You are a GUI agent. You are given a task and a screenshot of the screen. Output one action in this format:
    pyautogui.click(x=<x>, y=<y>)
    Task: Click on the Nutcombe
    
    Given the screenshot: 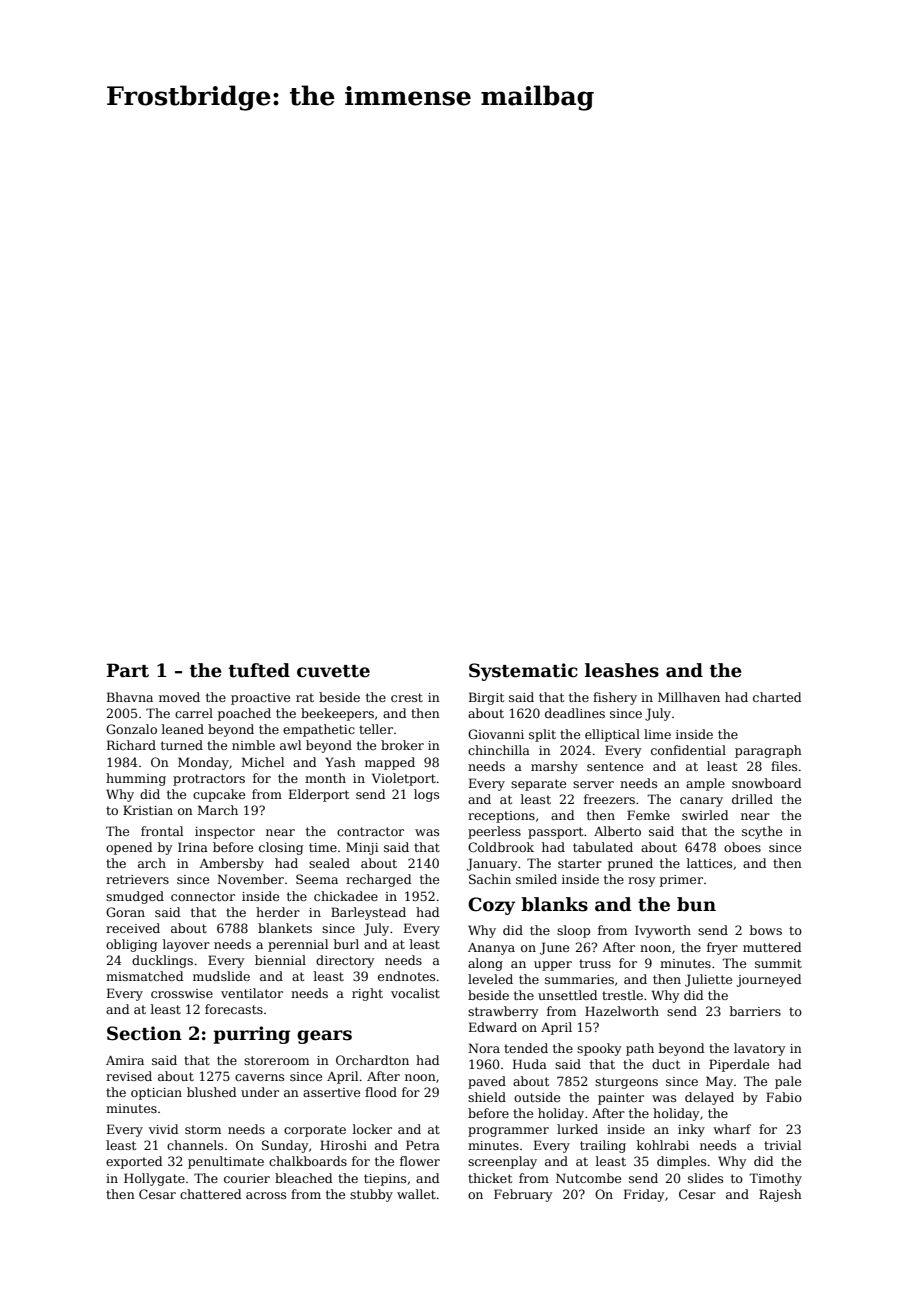 What is the action you would take?
    pyautogui.click(x=588, y=1178)
